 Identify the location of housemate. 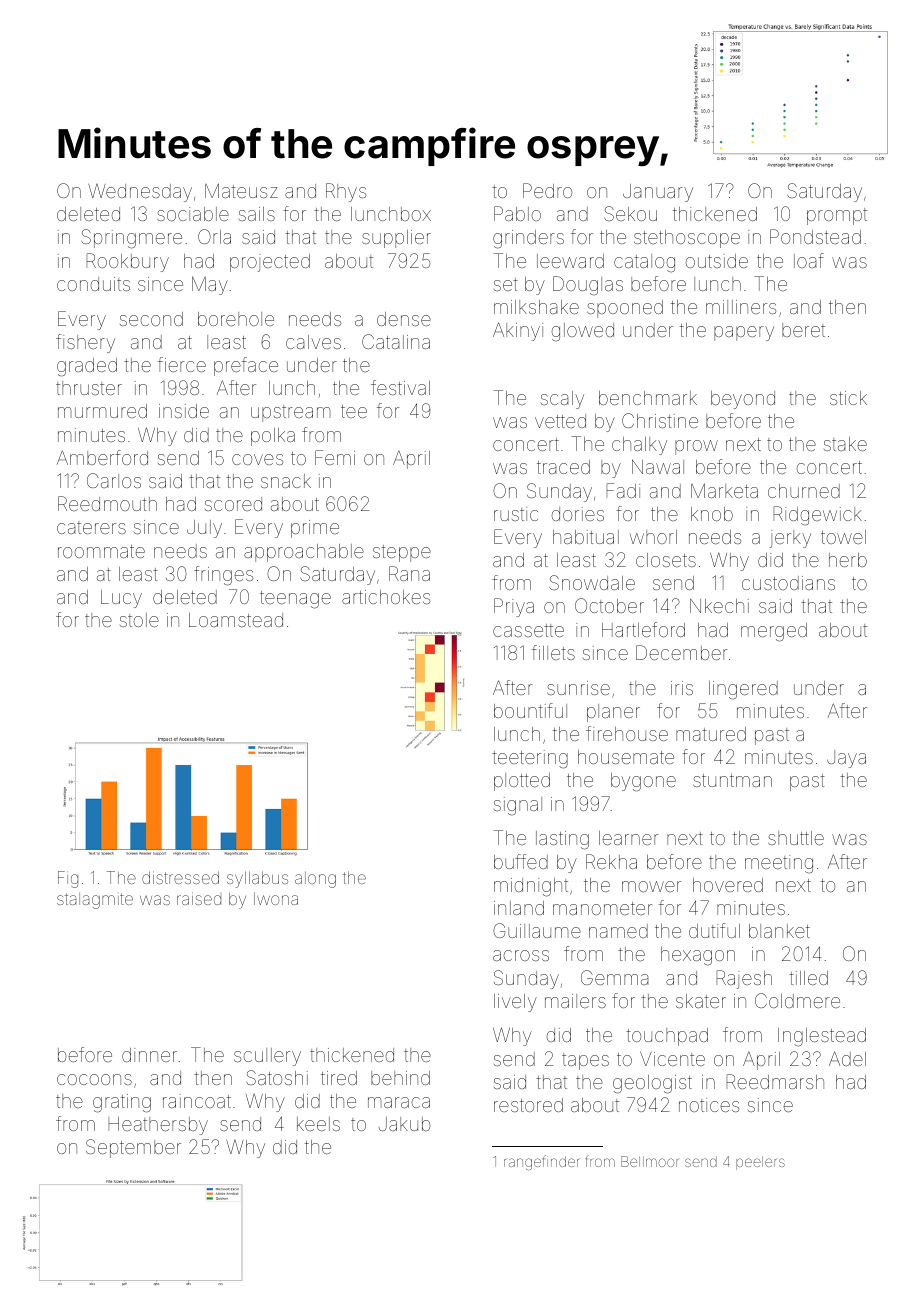
(626, 757).
